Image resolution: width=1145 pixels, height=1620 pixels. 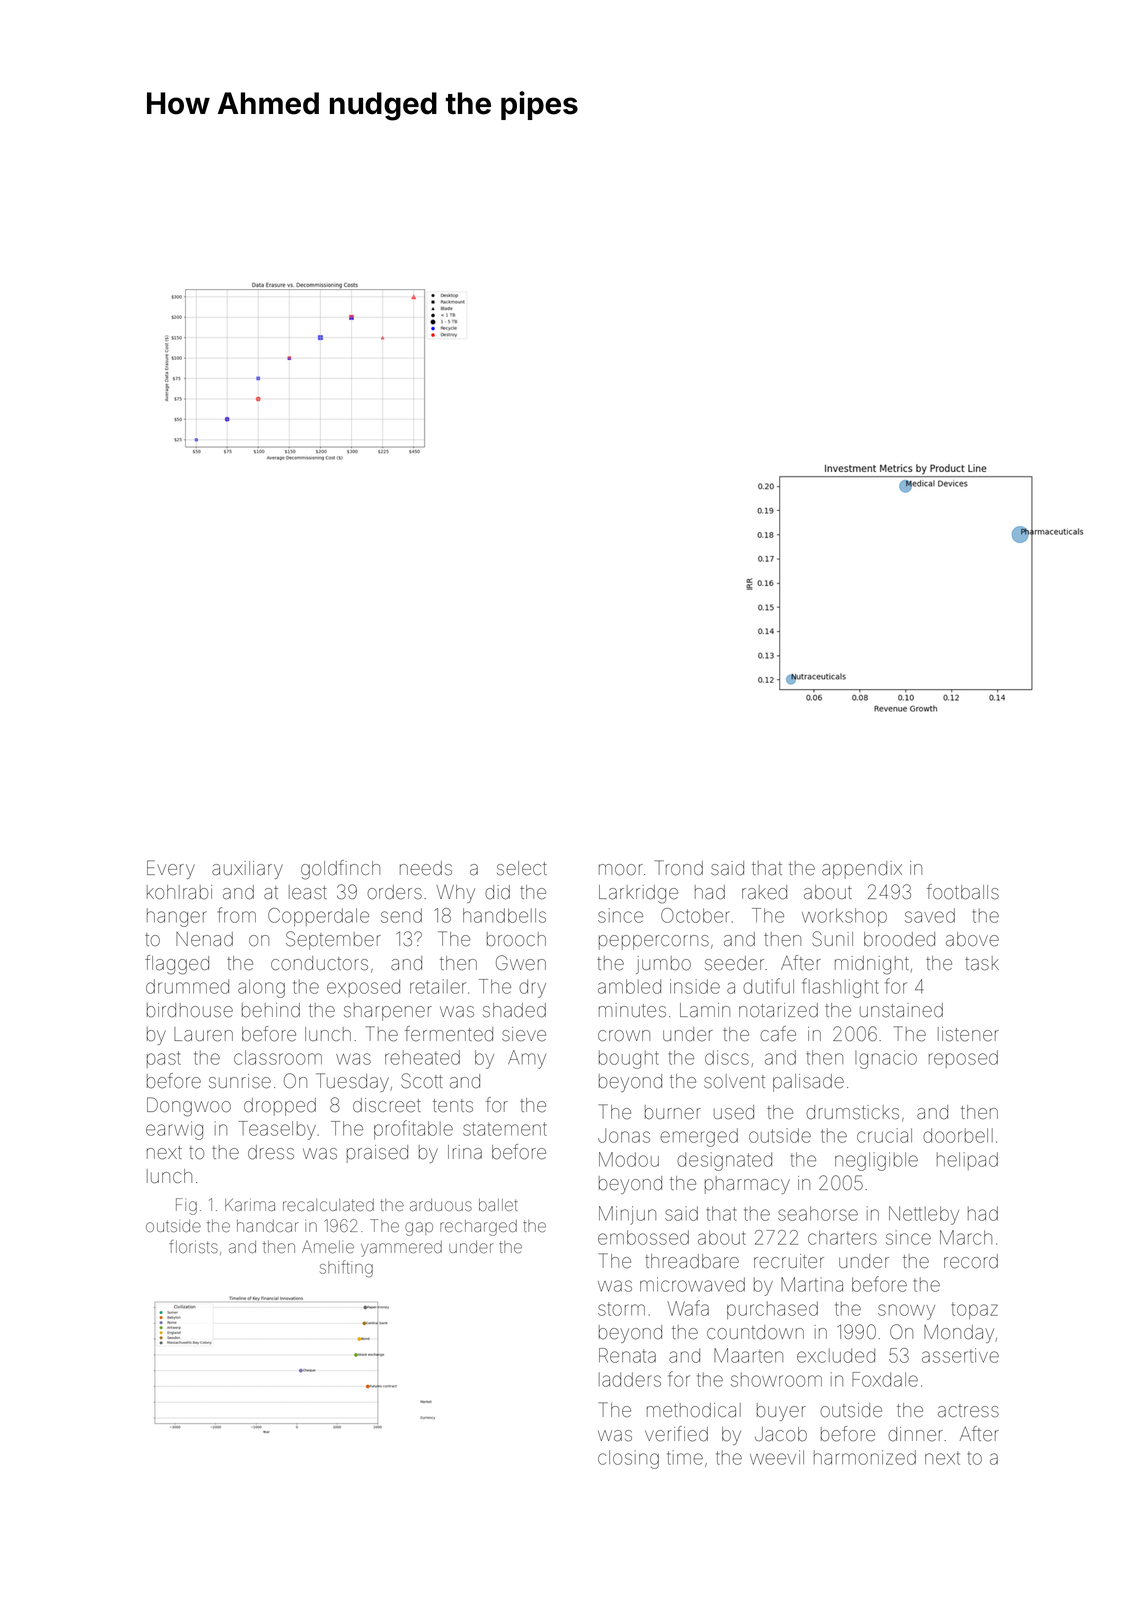 I want to click on snowy, so click(x=906, y=1312).
